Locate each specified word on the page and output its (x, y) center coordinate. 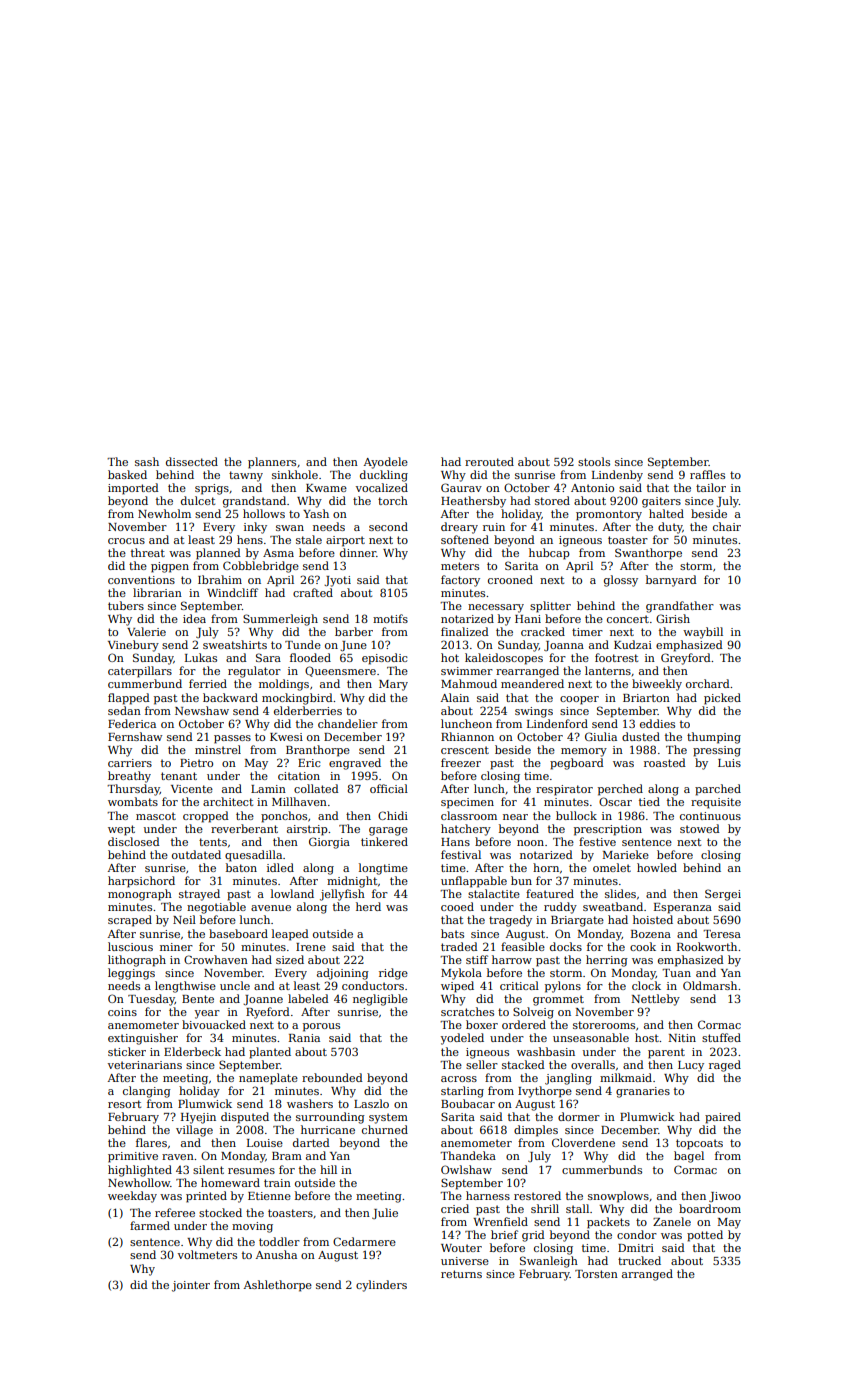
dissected (192, 461)
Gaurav (461, 487)
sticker (127, 1051)
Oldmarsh (710, 985)
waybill (703, 633)
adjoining (343, 974)
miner (176, 947)
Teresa (722, 934)
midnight (352, 882)
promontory (609, 515)
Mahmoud (469, 683)
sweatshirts (235, 644)
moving (252, 1227)
